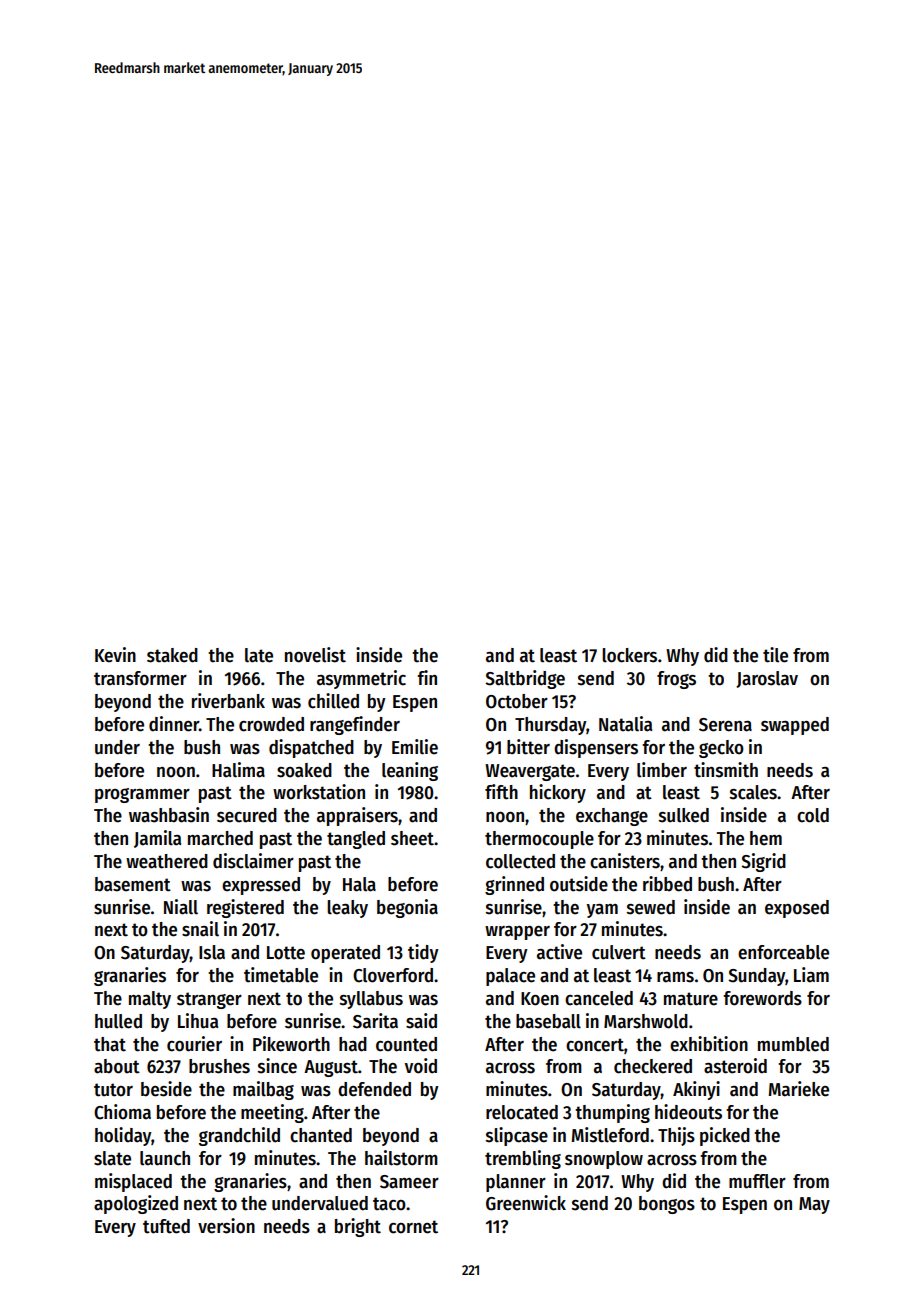 The width and height of the page is (924, 1311). Describe the element at coordinates (401, 1158) in the page. I see `hailstorm` at that location.
